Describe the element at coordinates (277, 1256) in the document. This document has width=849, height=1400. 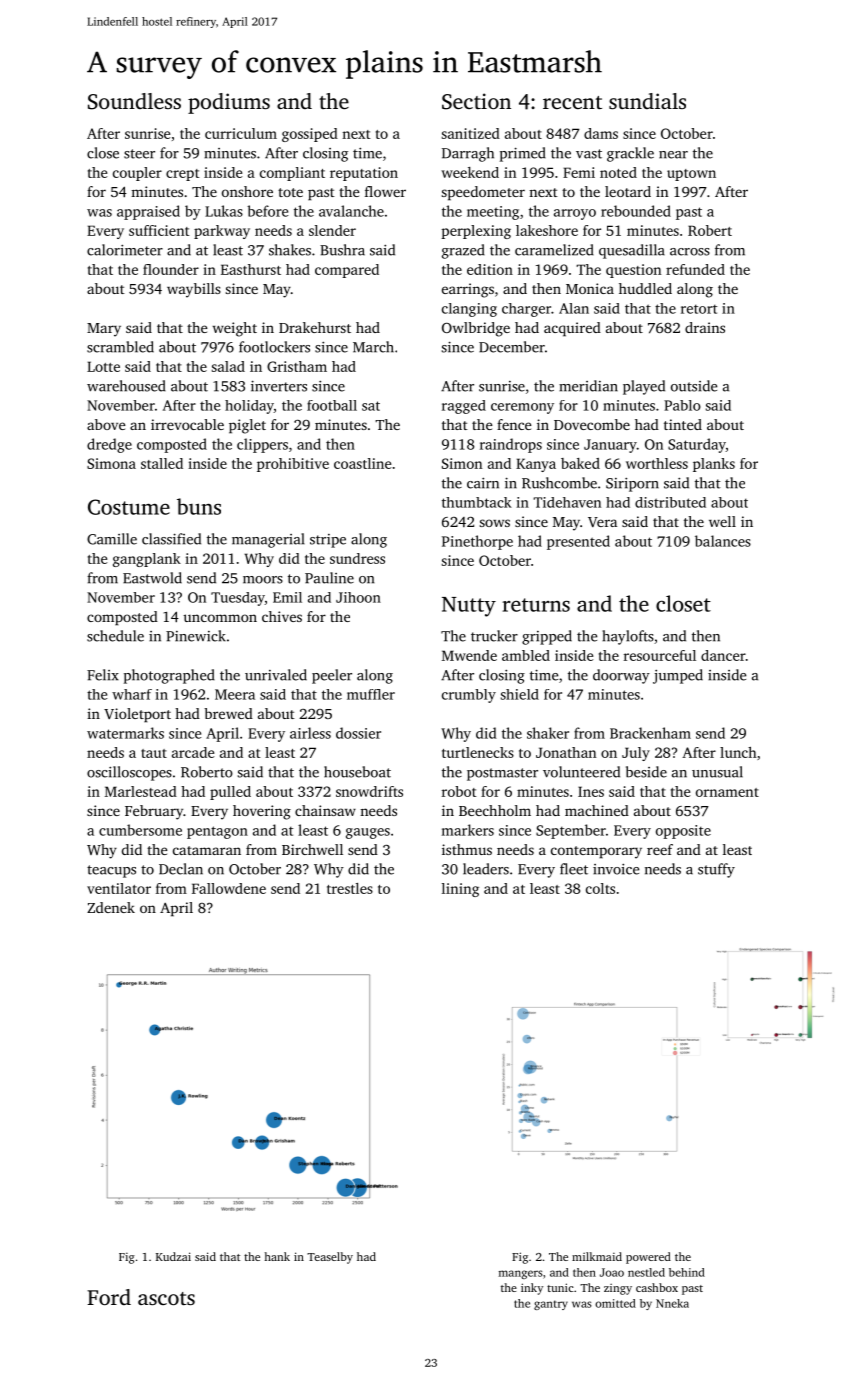
I see `hank` at that location.
